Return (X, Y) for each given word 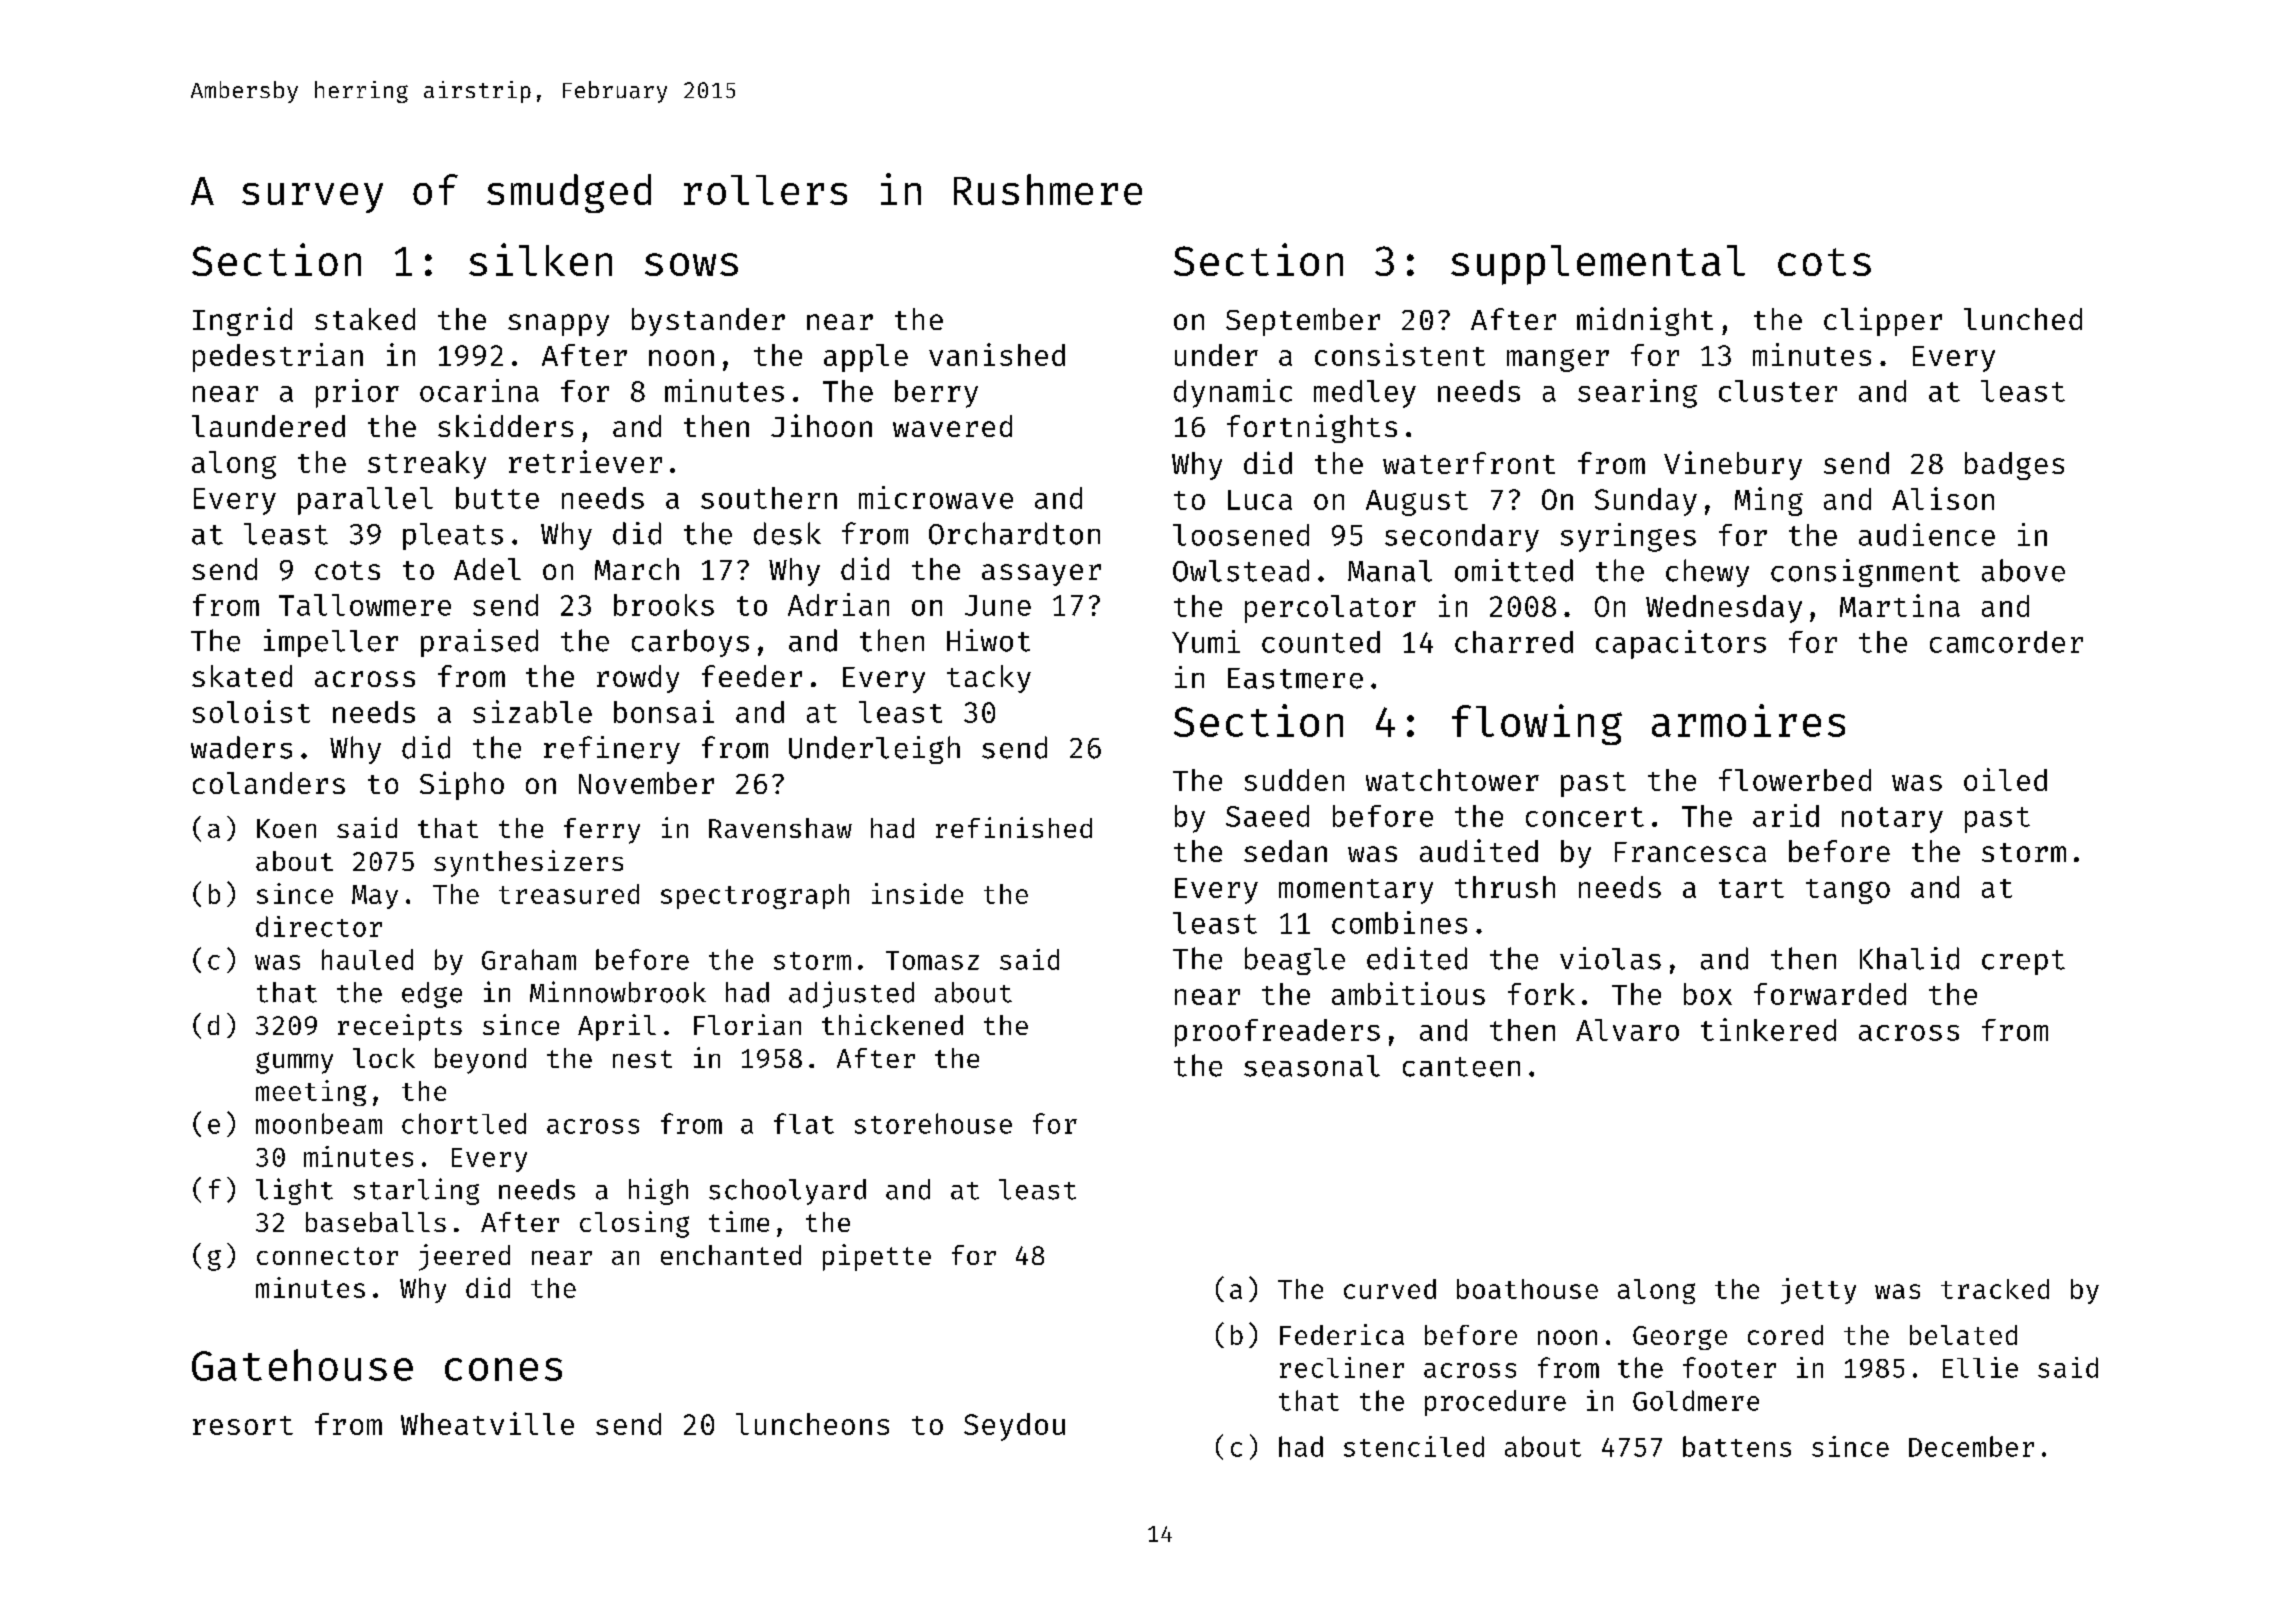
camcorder (2006, 642)
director (319, 926)
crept (2023, 962)
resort (243, 1425)
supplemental (1598, 265)
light (294, 1191)
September (1303, 322)
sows (691, 264)
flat (804, 1123)
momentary (1356, 891)
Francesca (1690, 852)
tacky (989, 679)
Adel (487, 569)
